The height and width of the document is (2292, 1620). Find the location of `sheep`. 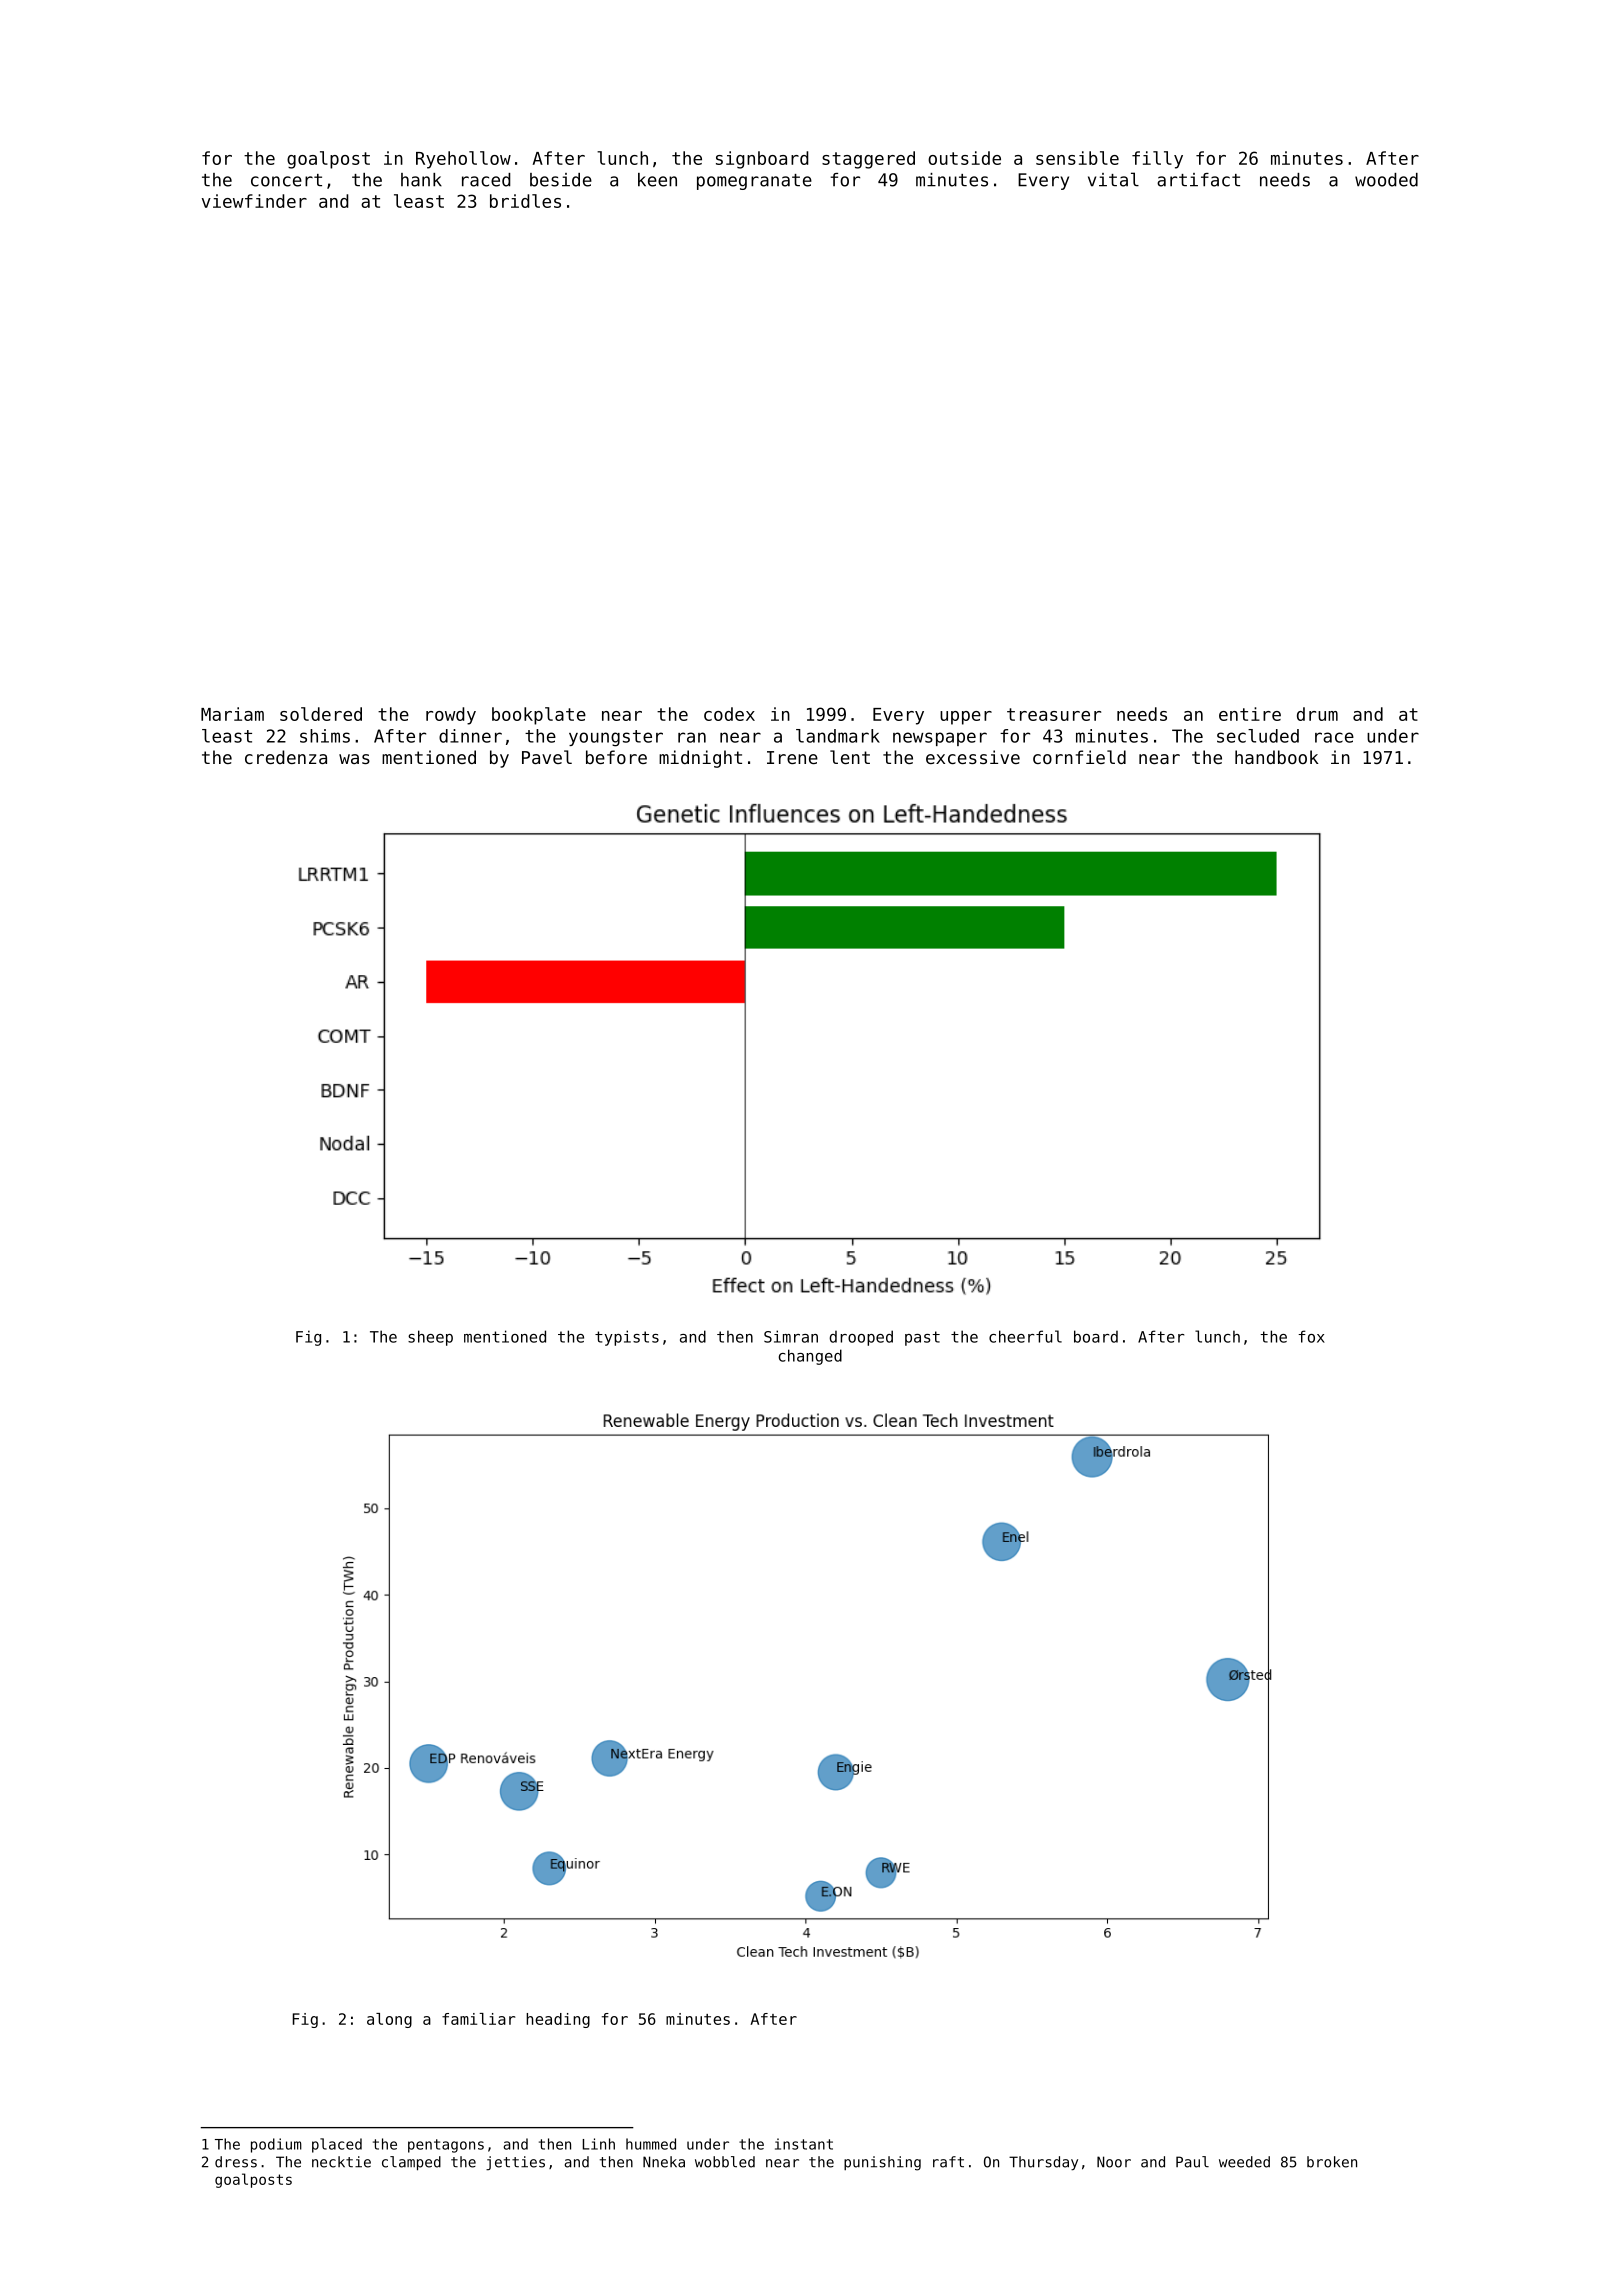

sheep is located at coordinates (430, 1338).
